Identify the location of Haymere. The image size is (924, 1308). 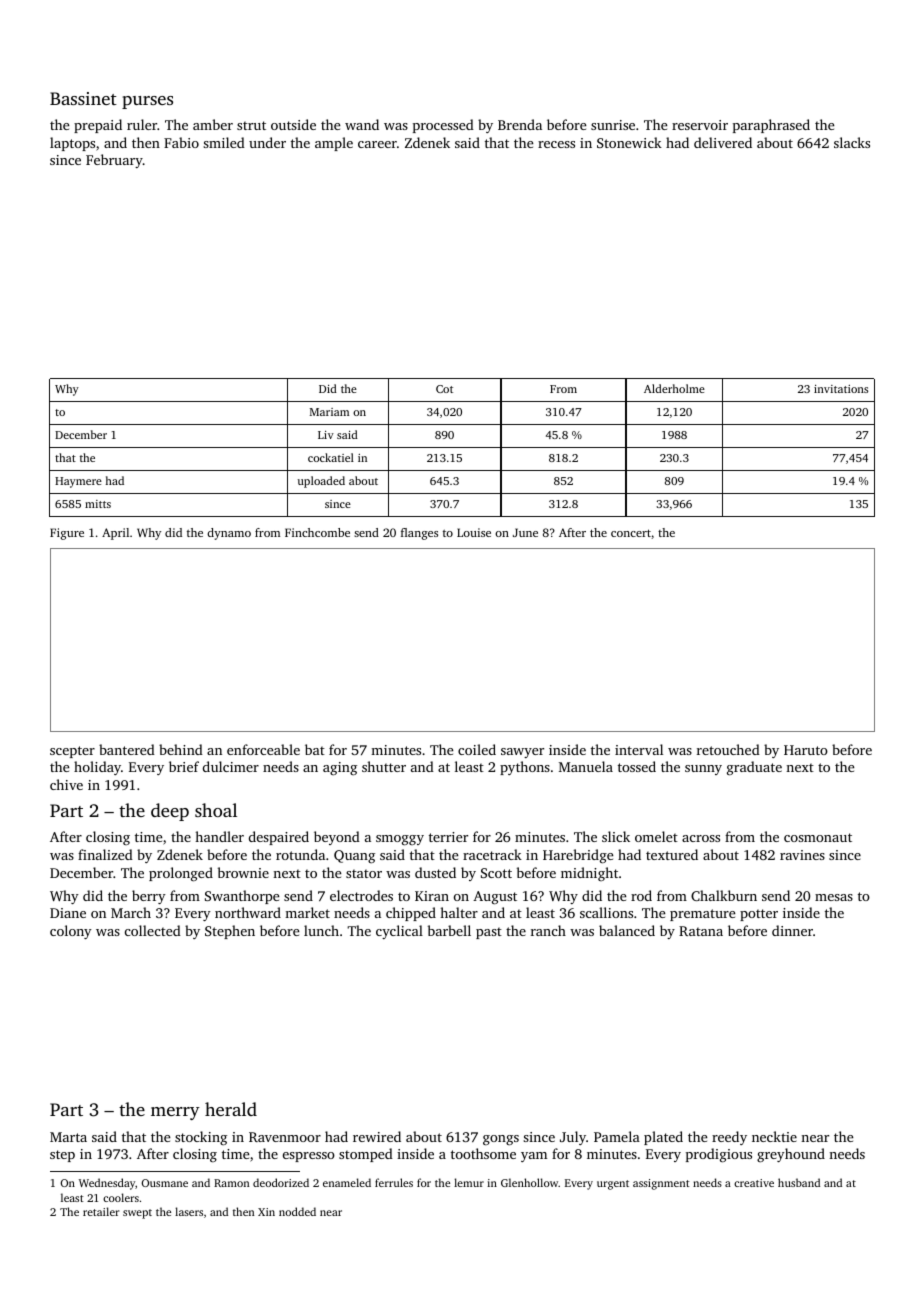
(78, 482).
